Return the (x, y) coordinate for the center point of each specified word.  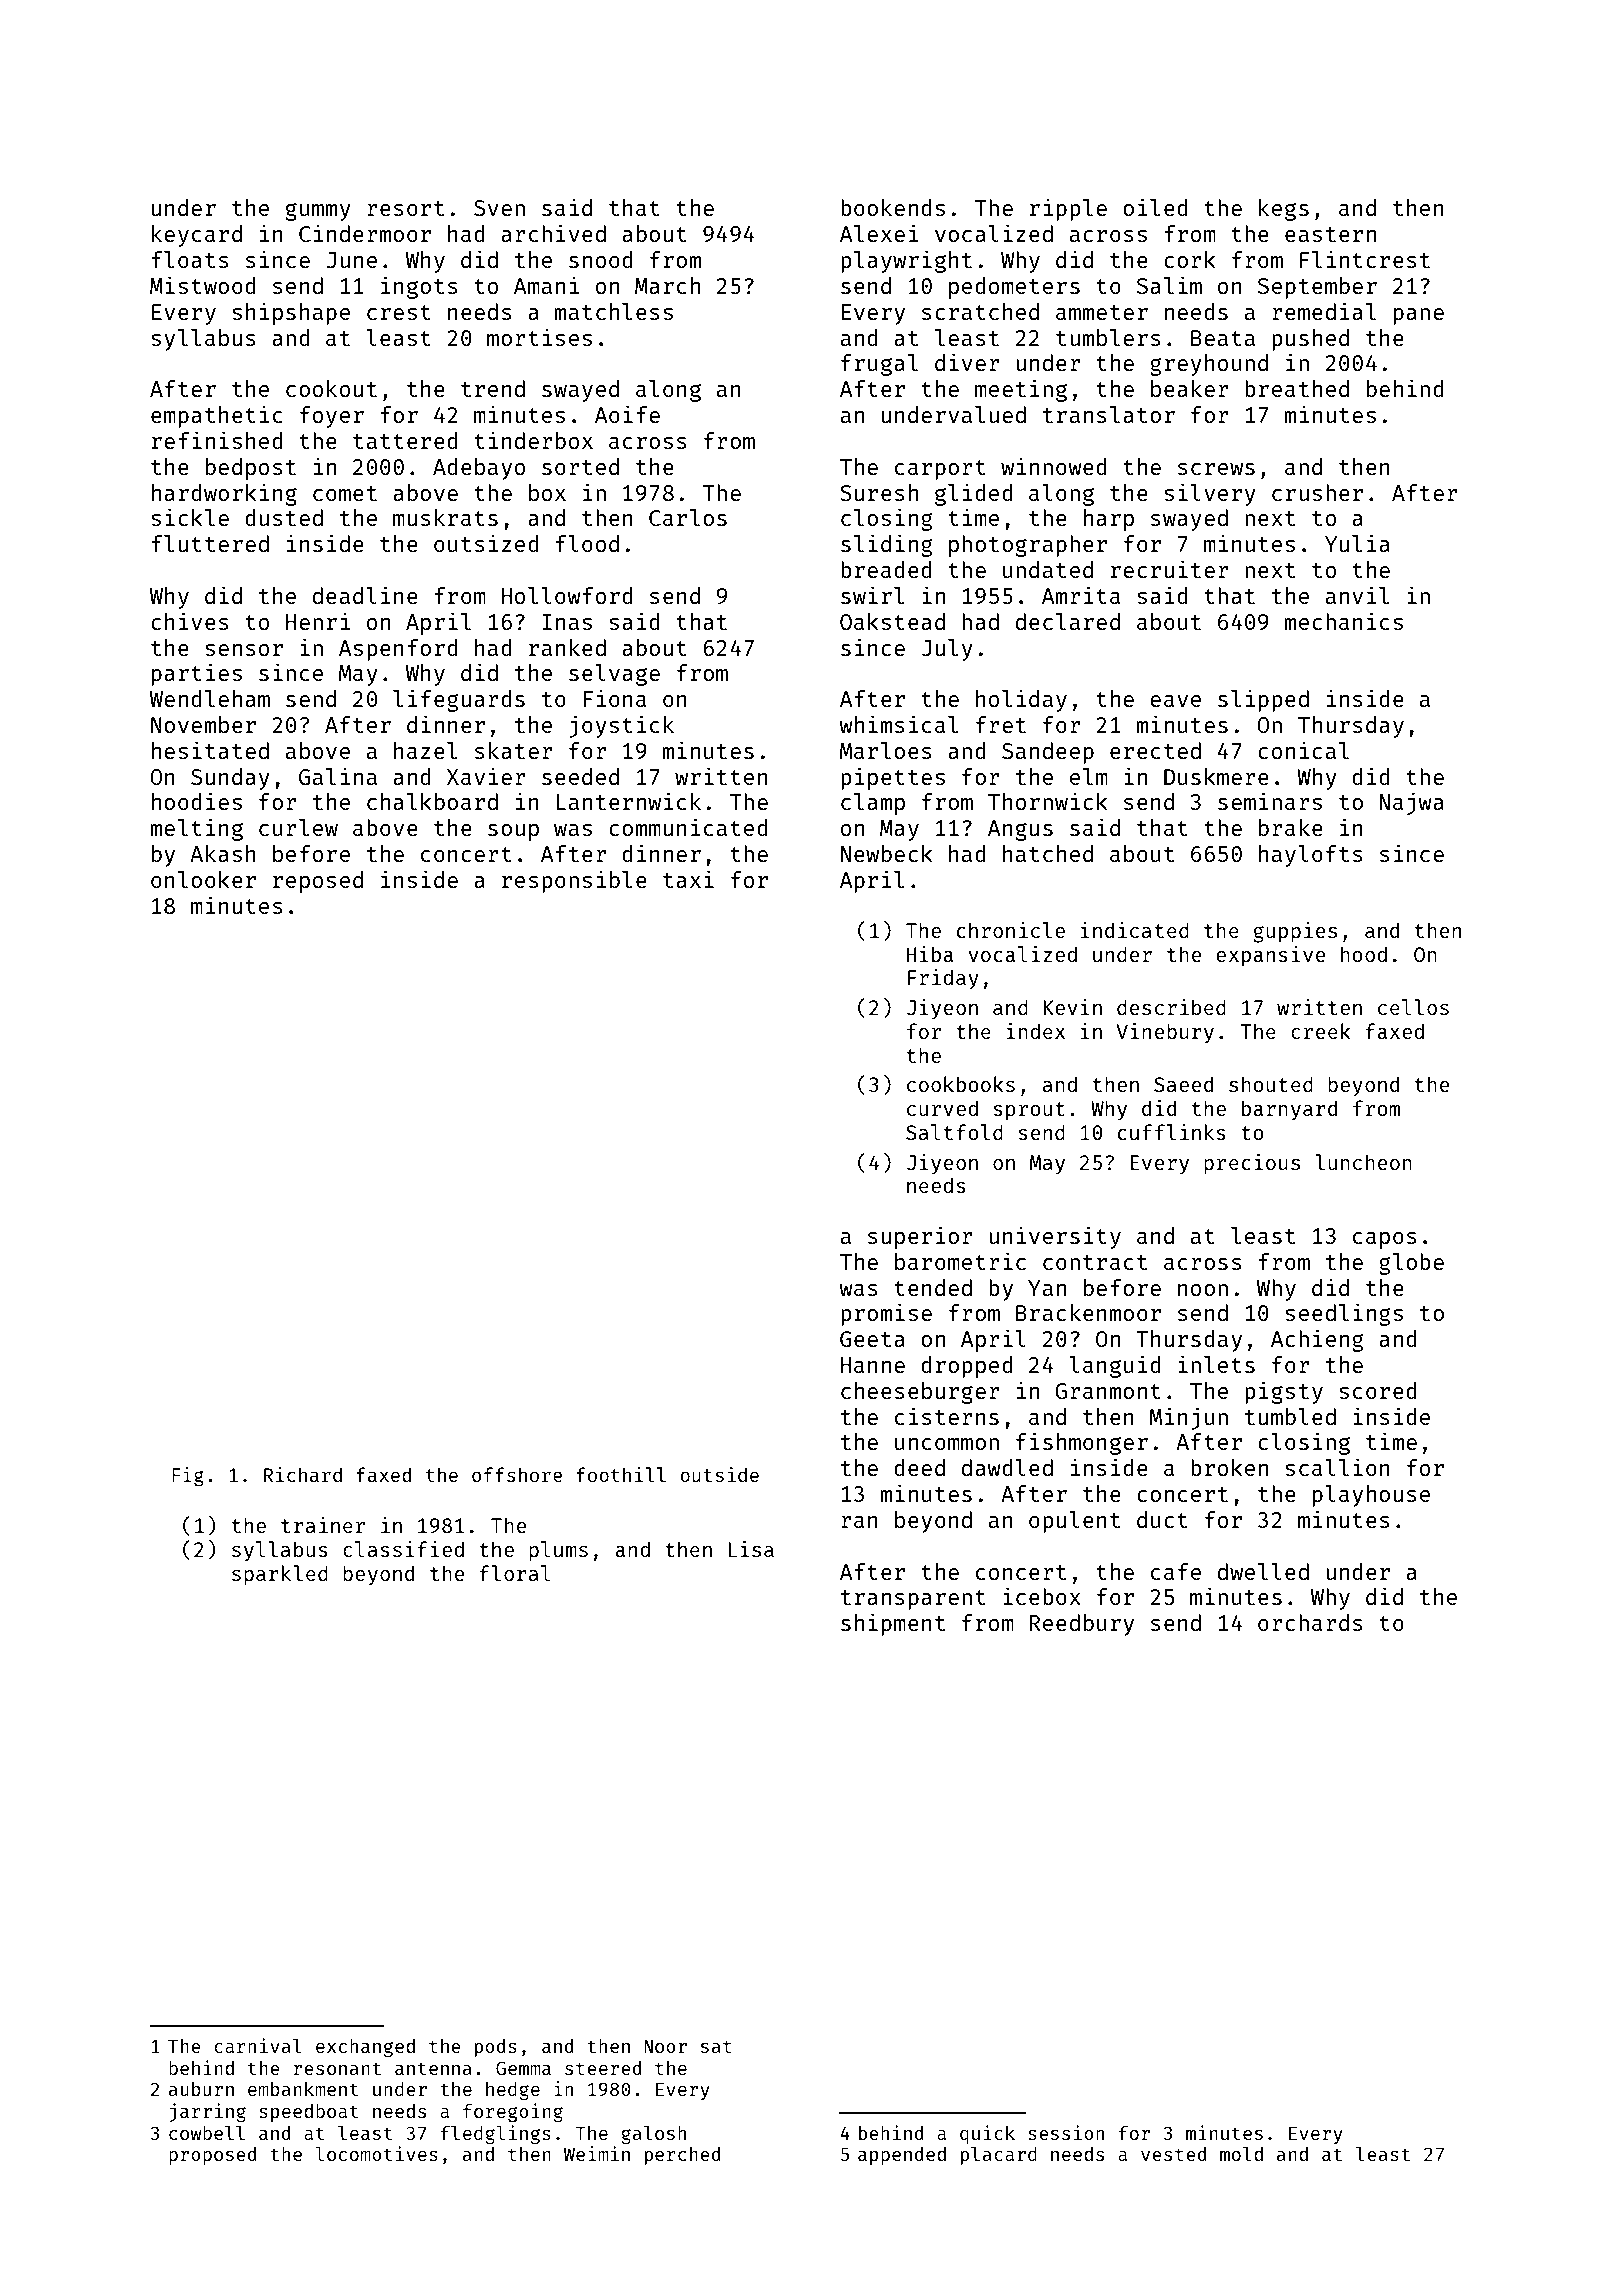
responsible (574, 881)
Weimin (597, 2153)
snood (601, 259)
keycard (197, 236)
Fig (188, 1476)
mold (1241, 2153)
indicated (1135, 930)
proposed (212, 2156)
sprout (1029, 1111)
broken (1229, 1467)
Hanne (873, 1365)
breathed (1297, 388)
